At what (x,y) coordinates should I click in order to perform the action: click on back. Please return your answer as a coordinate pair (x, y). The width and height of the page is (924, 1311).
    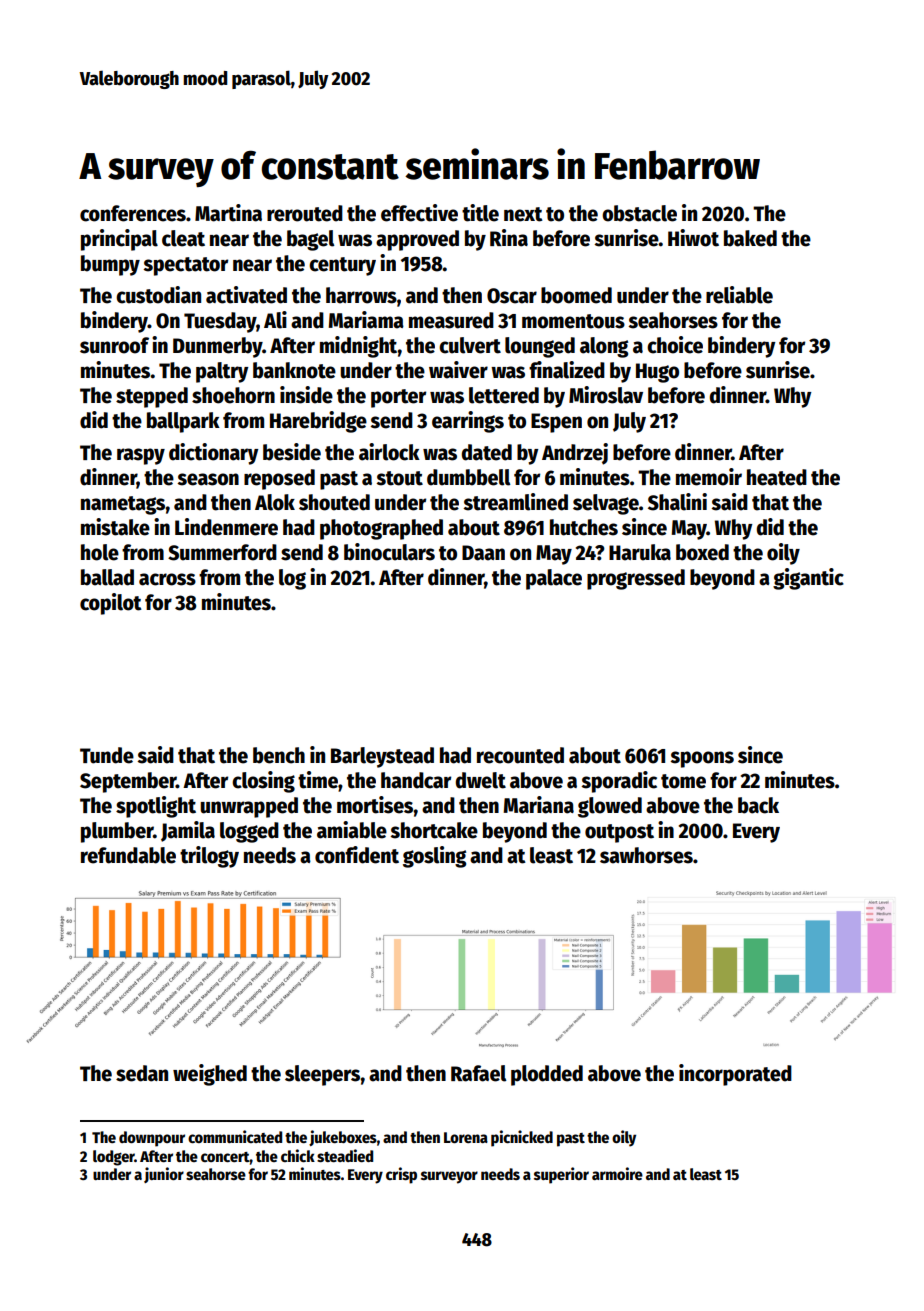
    Looking at the image, I should click on (758, 805).
